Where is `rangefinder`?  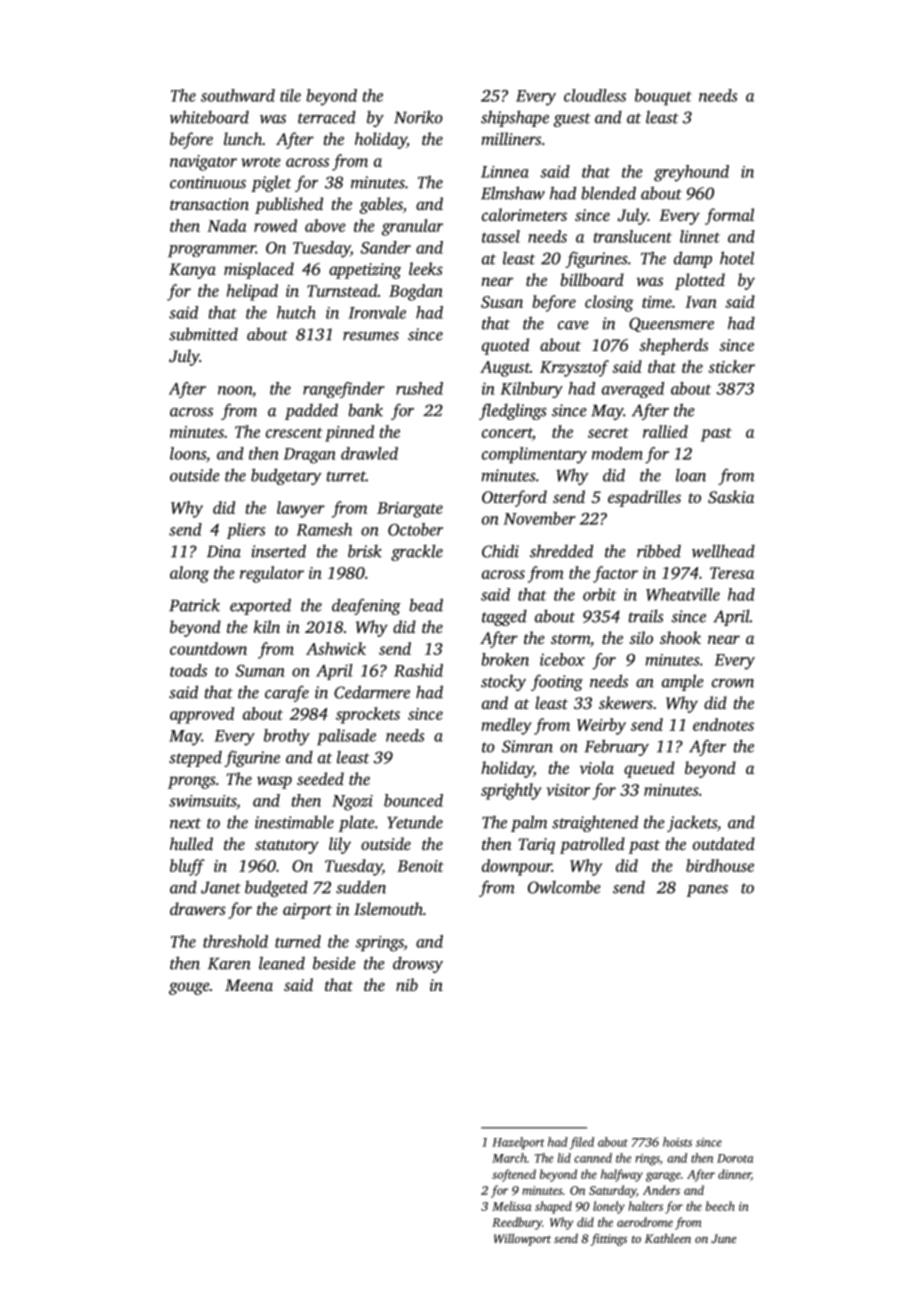 rangefinder is located at coordinates (344, 390).
